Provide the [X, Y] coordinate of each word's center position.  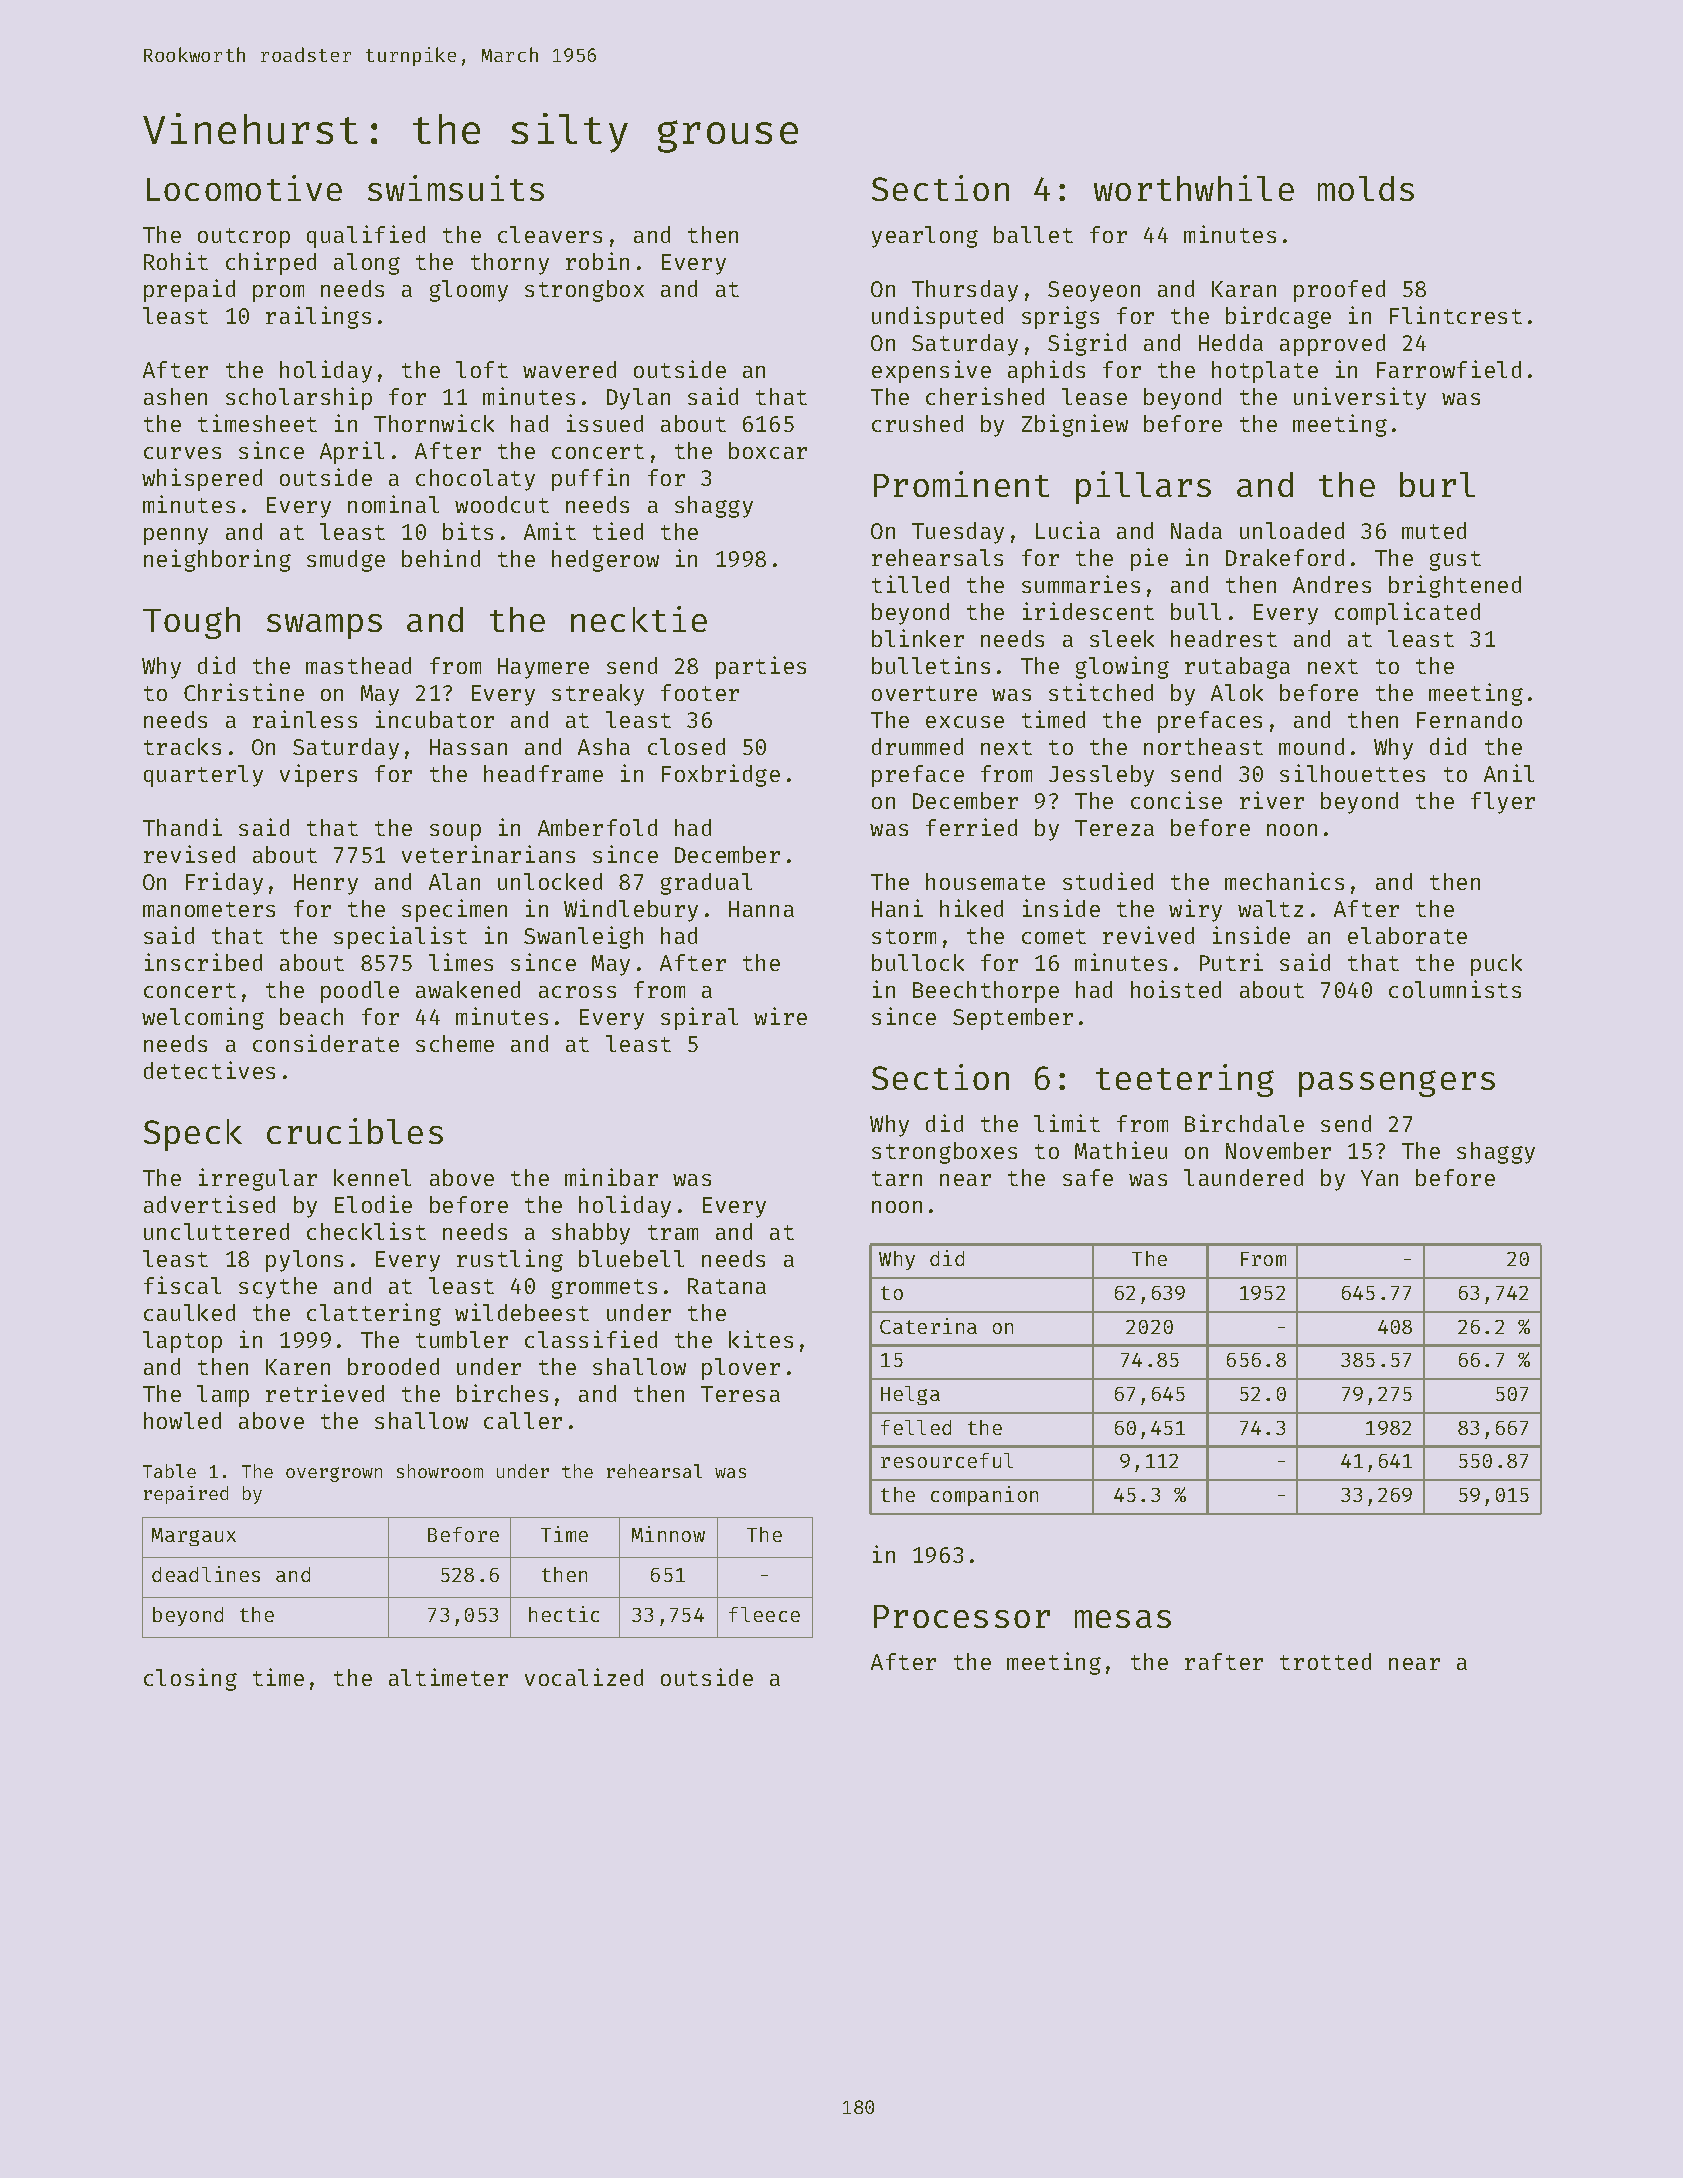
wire [780, 1016]
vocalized [584, 1677]
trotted [1325, 1661]
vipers [318, 775]
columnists [1455, 989]
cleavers [550, 234]
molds [1366, 188]
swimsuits [456, 188]
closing [190, 1679]
